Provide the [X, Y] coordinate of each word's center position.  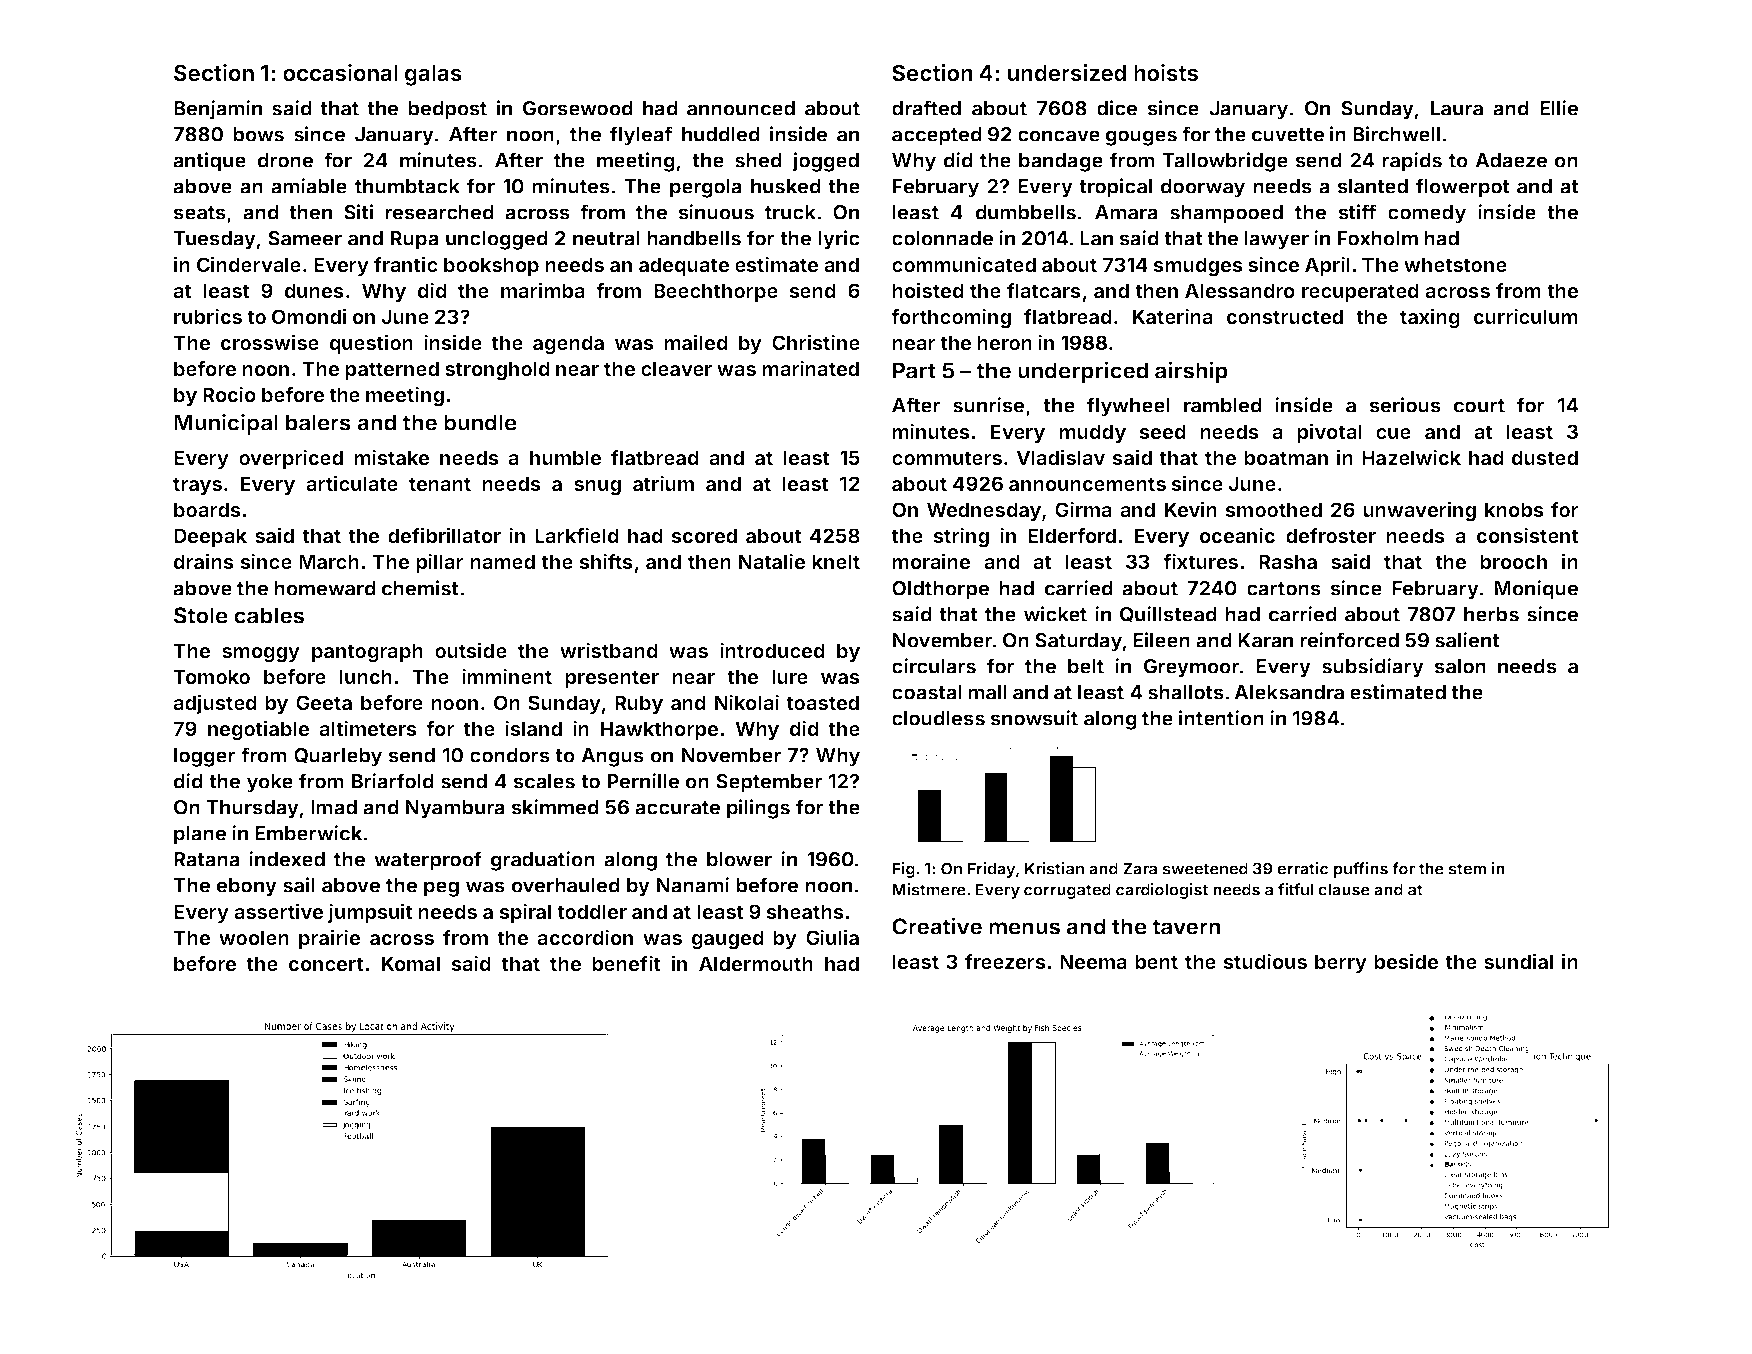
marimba [543, 290]
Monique [1536, 590]
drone [285, 160]
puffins [1361, 870]
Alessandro [1240, 290]
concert [326, 964]
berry [1341, 963]
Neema [1093, 961]
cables [269, 615]
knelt [836, 561]
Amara [1126, 212]
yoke [270, 783]
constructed [1285, 316]
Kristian [1054, 868]
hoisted [928, 290]
